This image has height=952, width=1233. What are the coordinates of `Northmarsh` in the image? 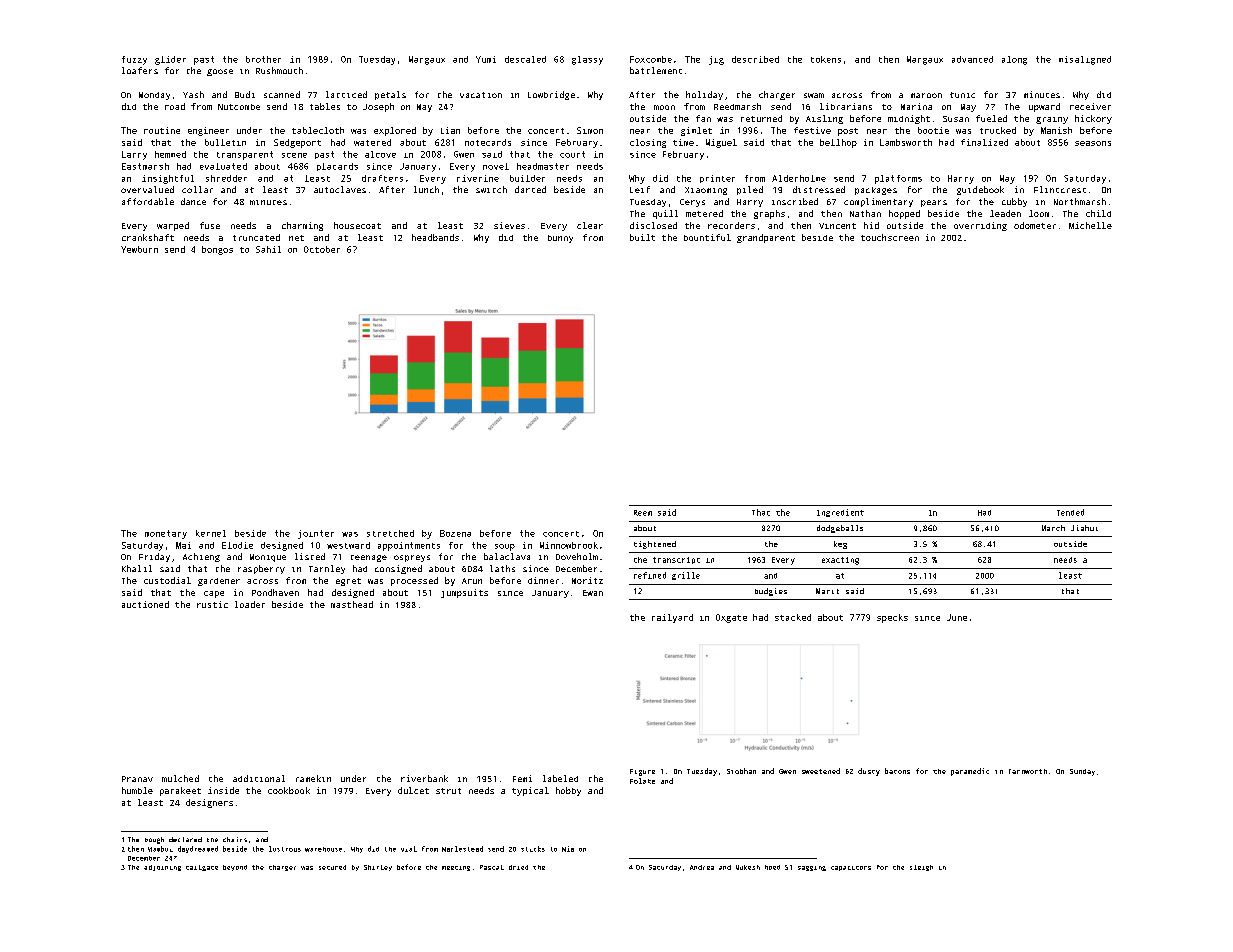 It's located at (1080, 201).
